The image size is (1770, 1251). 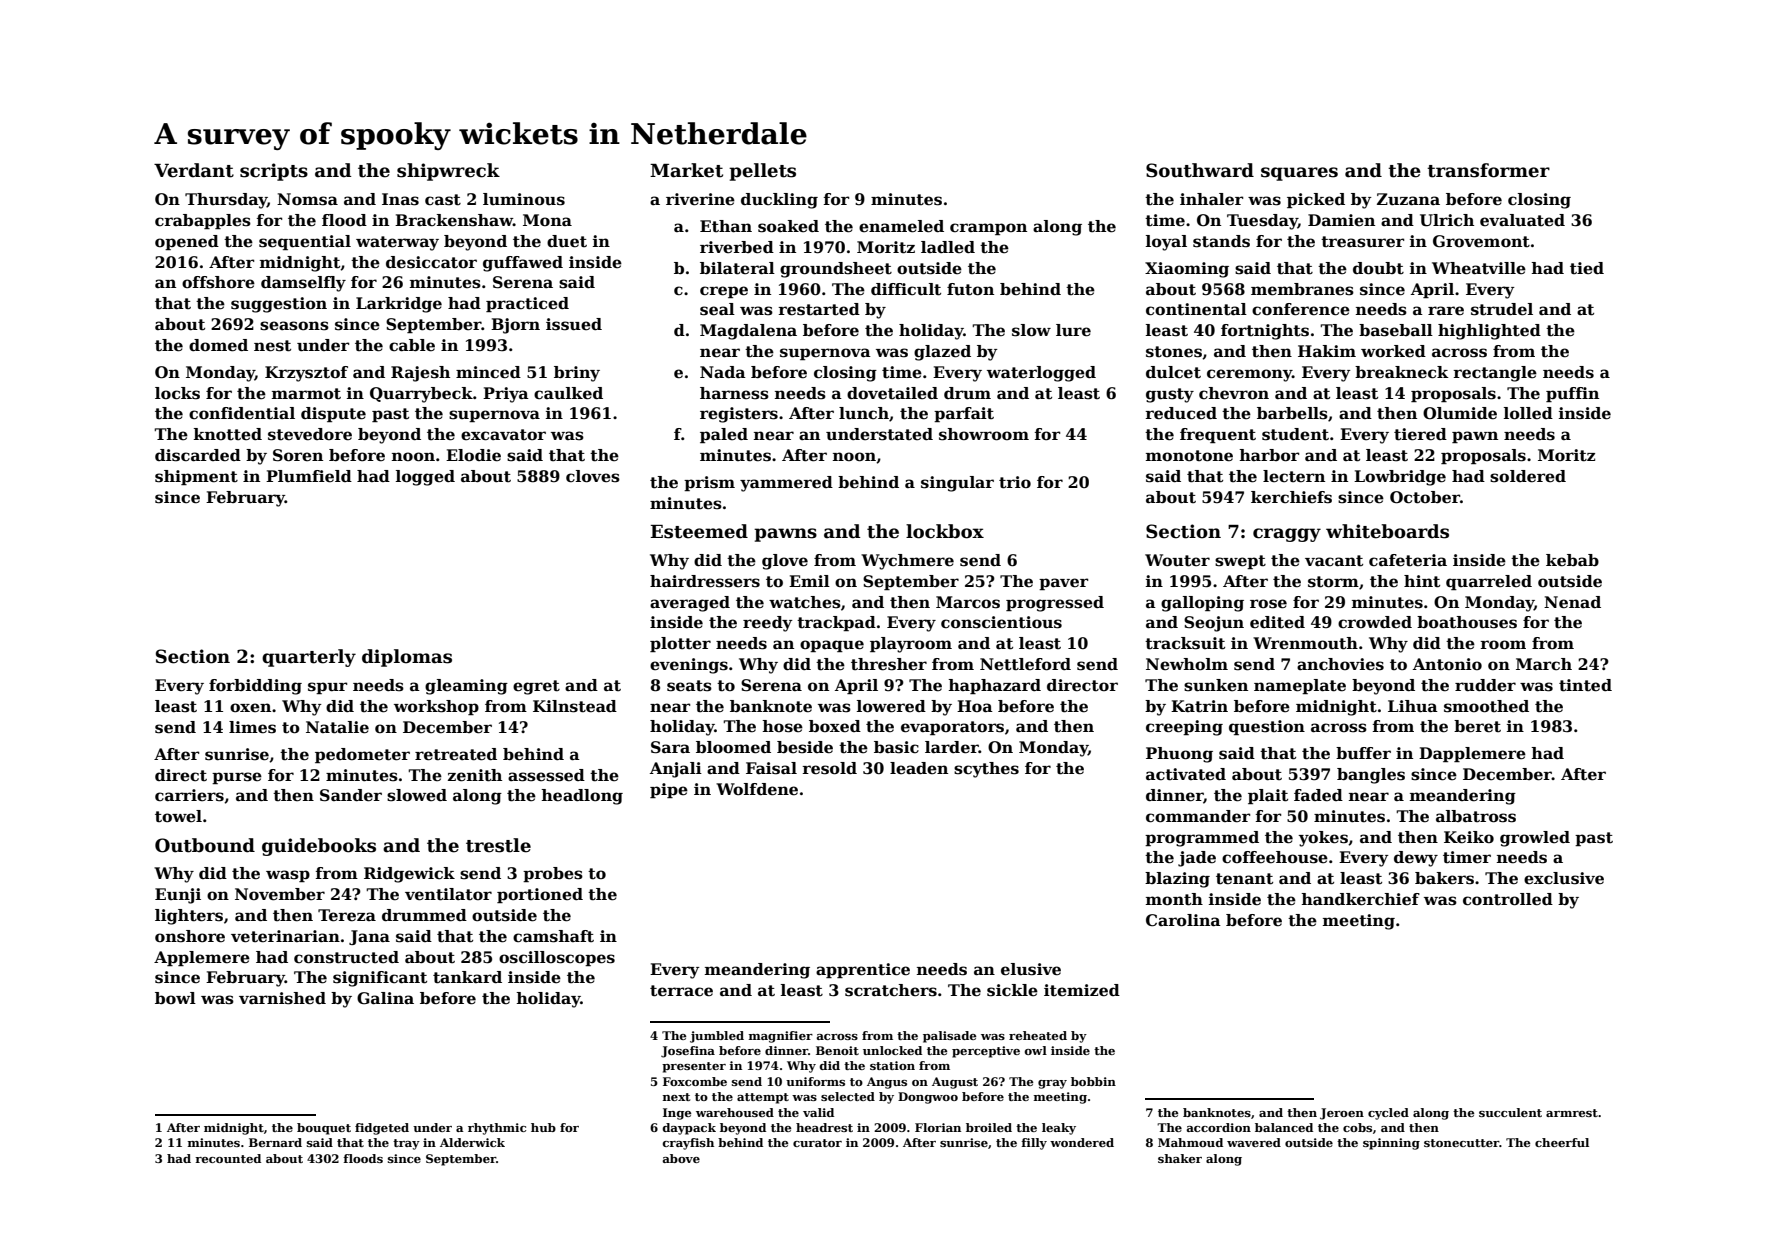 I want to click on diplomas, so click(x=407, y=658).
